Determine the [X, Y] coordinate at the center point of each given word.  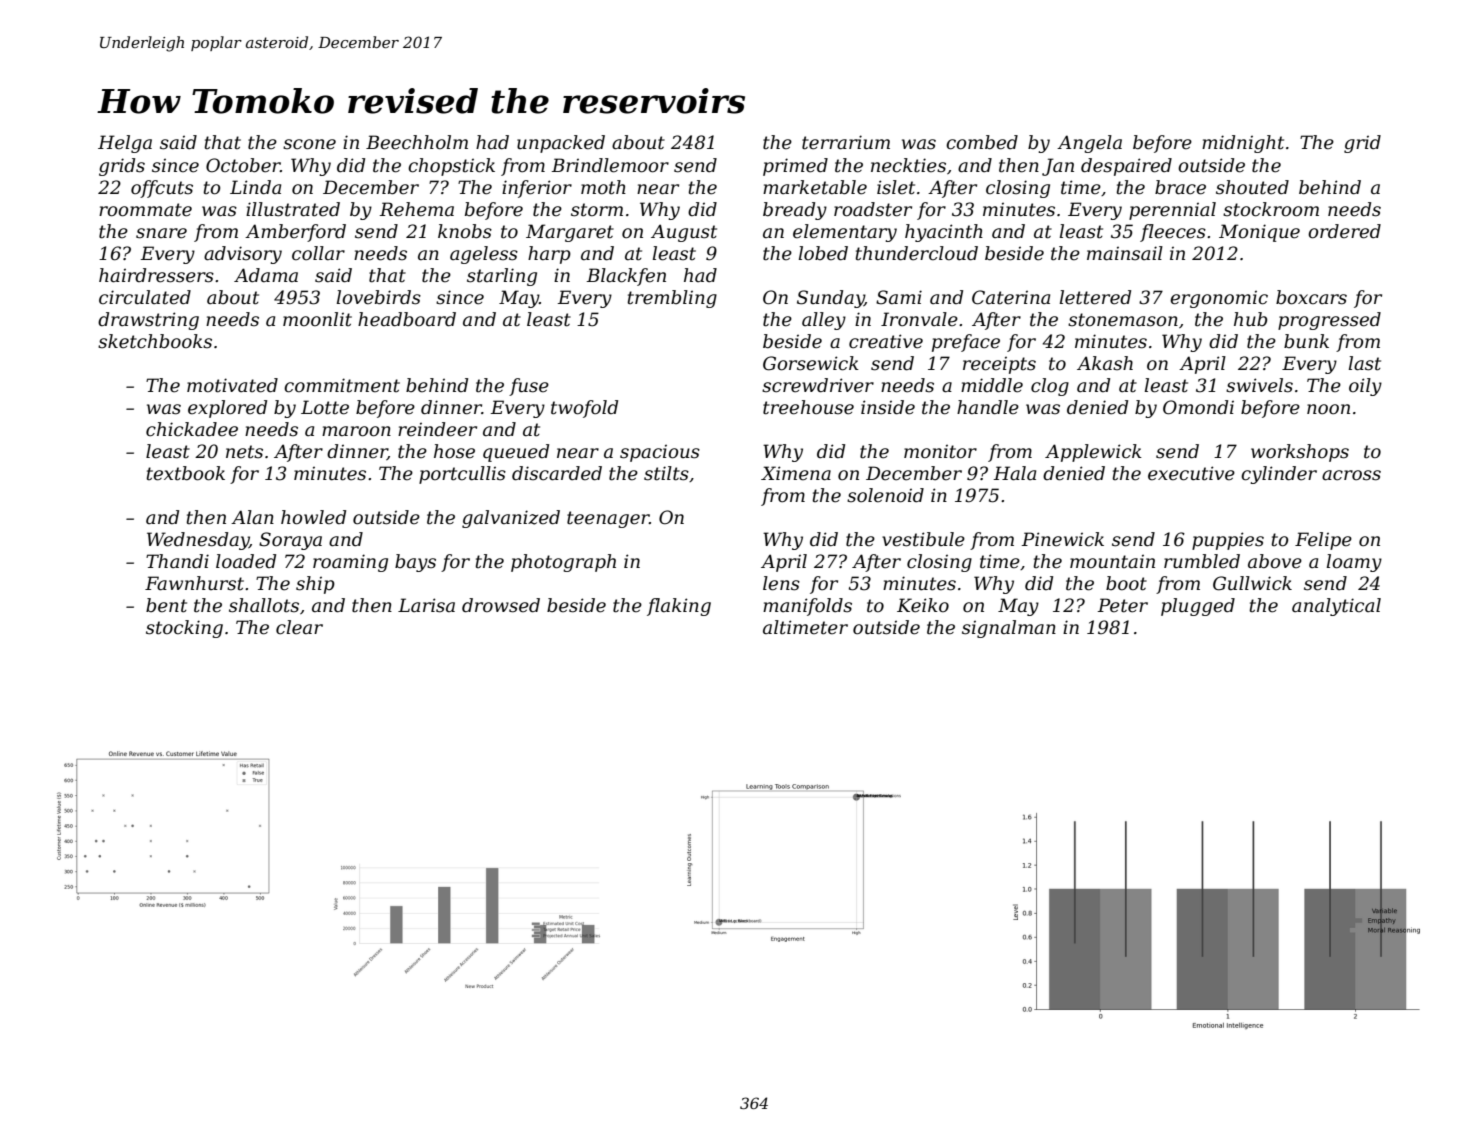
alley [824, 321]
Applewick [1093, 453]
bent [166, 605]
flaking [679, 607]
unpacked [561, 144]
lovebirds [379, 297]
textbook [186, 473]
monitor [940, 452]
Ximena [796, 473]
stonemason [1123, 320]
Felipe [1323, 541]
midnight [1243, 144]
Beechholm [417, 142]
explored [227, 409]
